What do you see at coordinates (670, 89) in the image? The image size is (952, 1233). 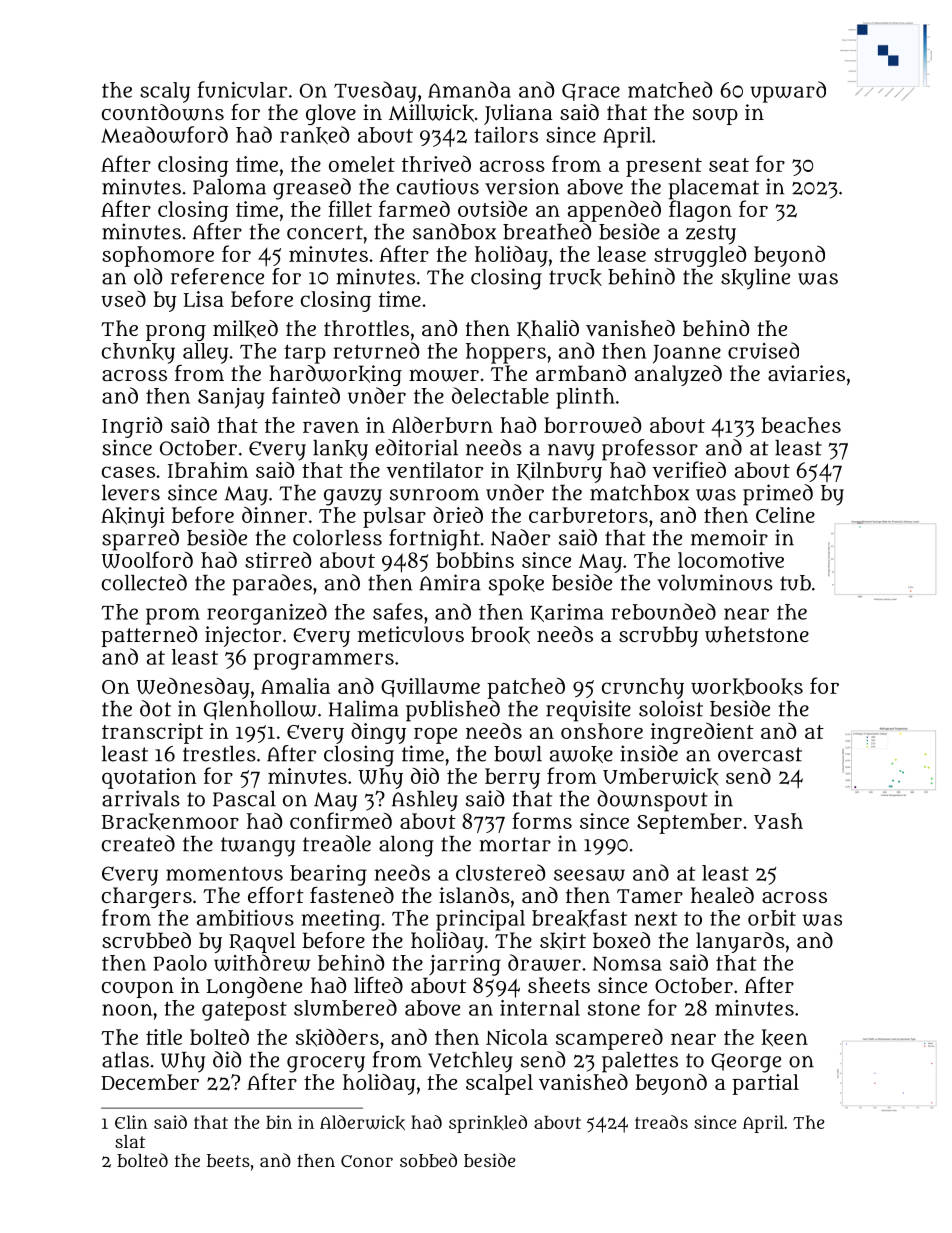 I see `matched` at bounding box center [670, 89].
